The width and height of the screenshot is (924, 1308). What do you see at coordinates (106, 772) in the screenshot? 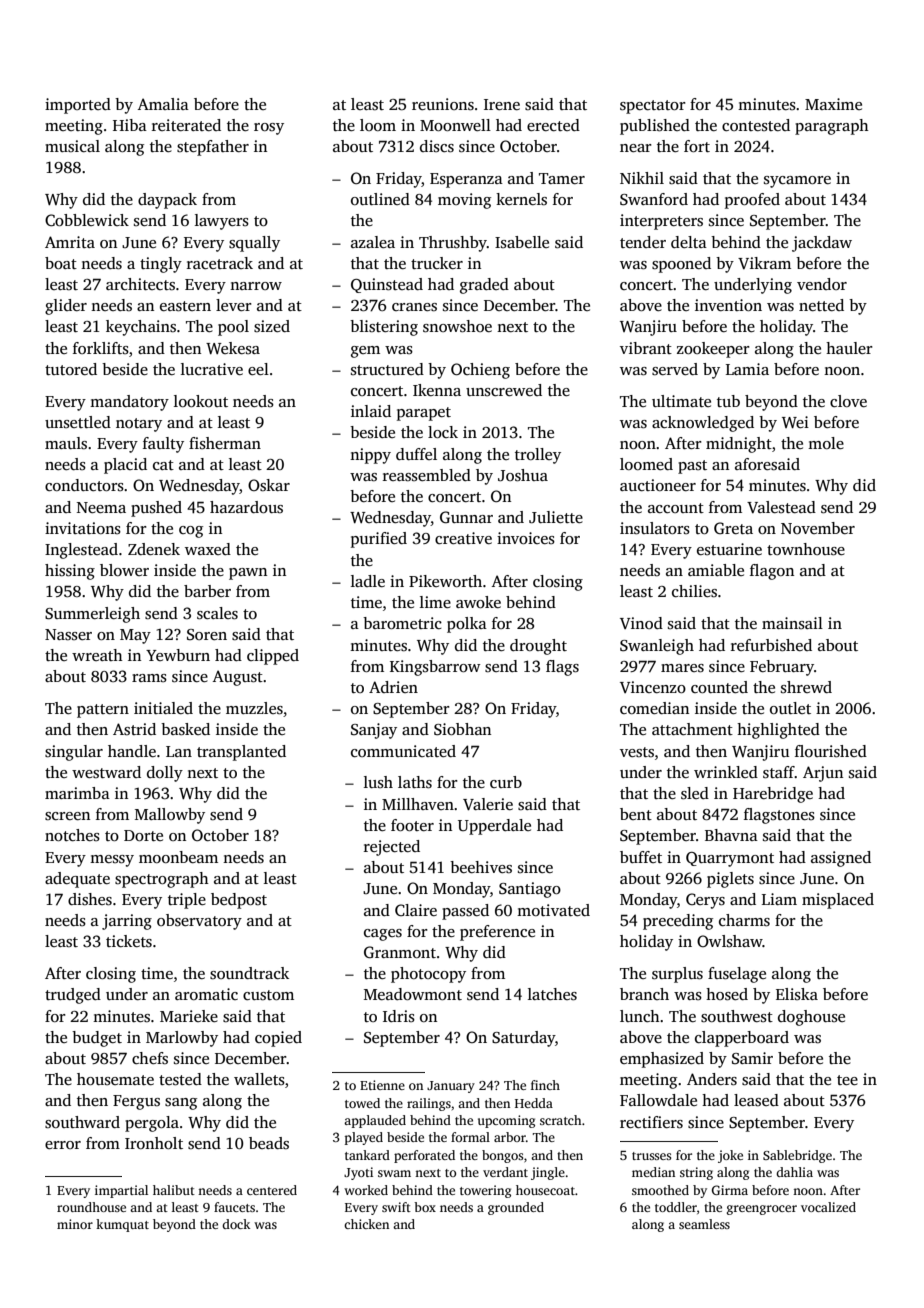
I see `westward` at bounding box center [106, 772].
